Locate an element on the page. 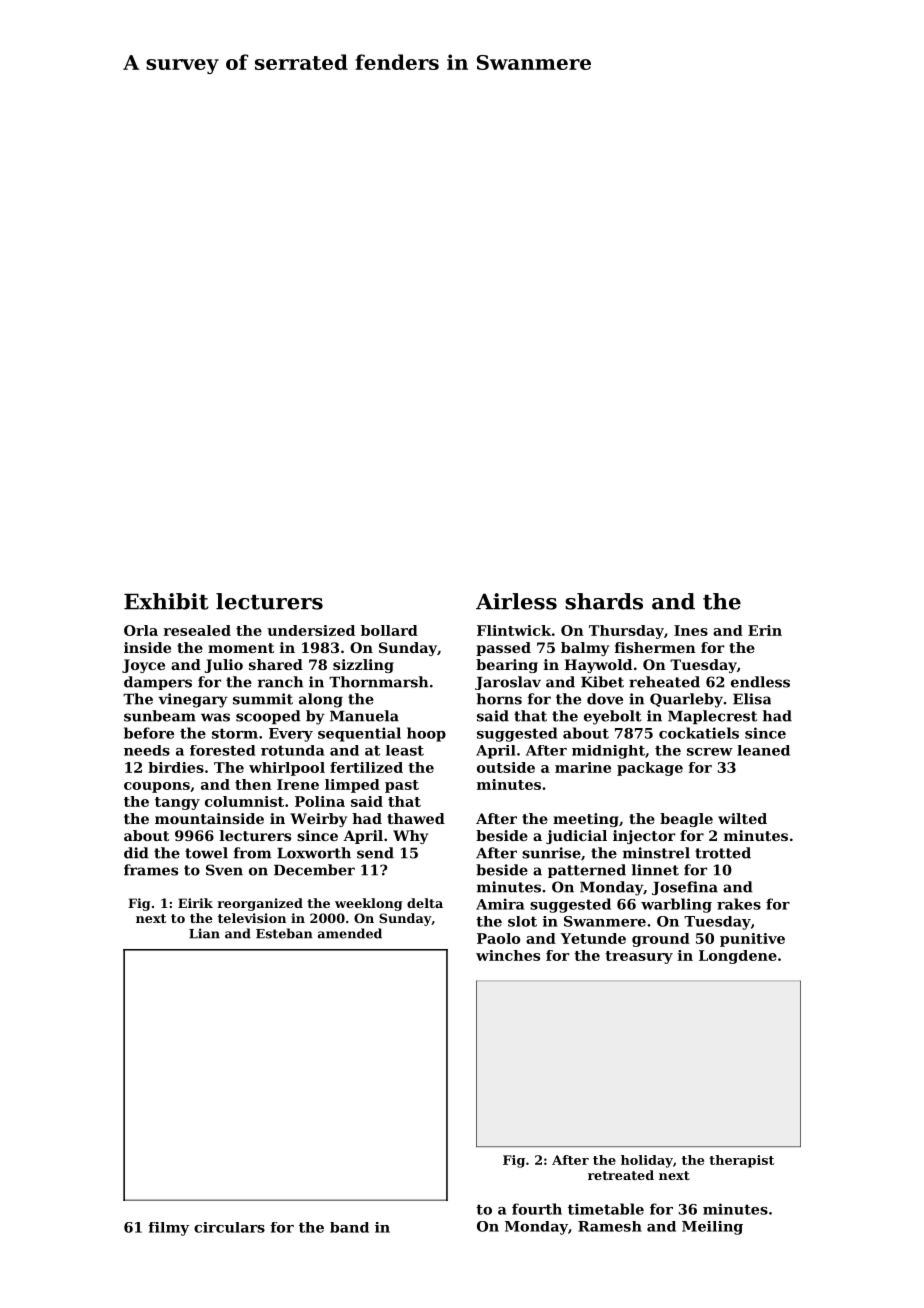  bollard is located at coordinates (389, 630).
